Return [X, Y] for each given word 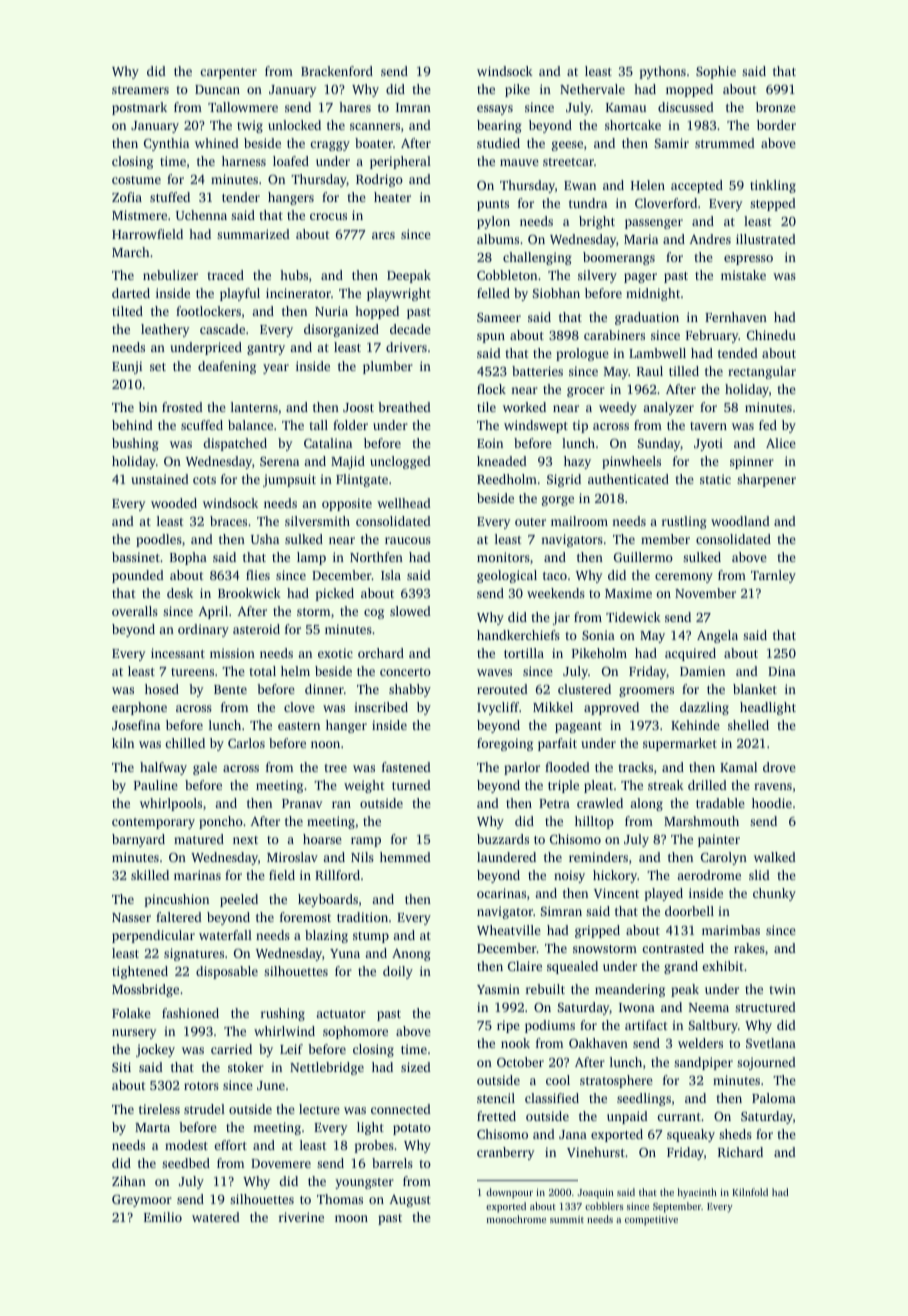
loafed [291, 161]
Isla [391, 575]
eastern [299, 726]
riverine [301, 1217]
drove [779, 767]
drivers [406, 347]
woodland [740, 521]
